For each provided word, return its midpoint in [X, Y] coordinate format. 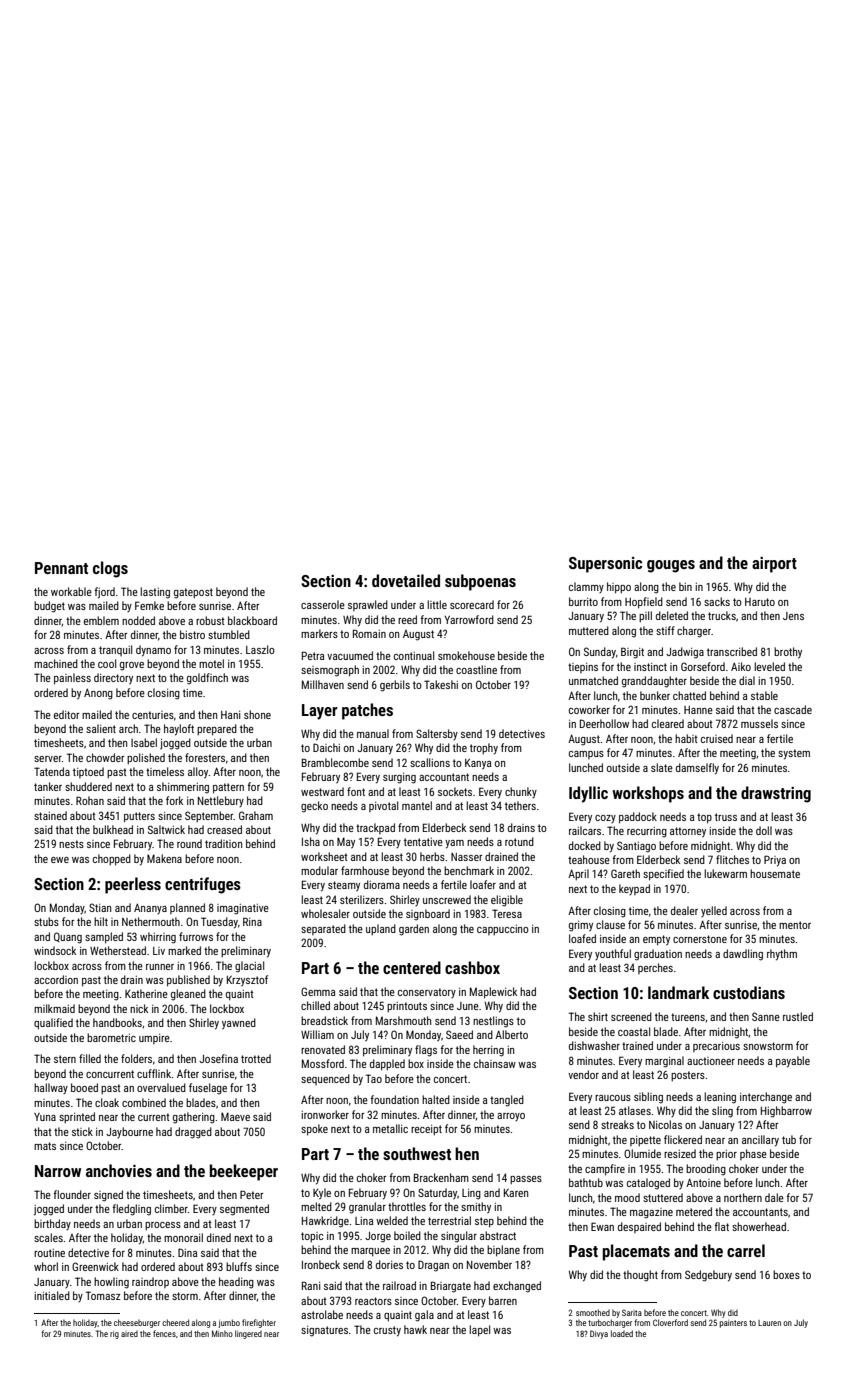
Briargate [451, 1287]
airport [774, 565]
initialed [52, 1295]
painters [733, 1324]
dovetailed [406, 580]
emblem [101, 620]
